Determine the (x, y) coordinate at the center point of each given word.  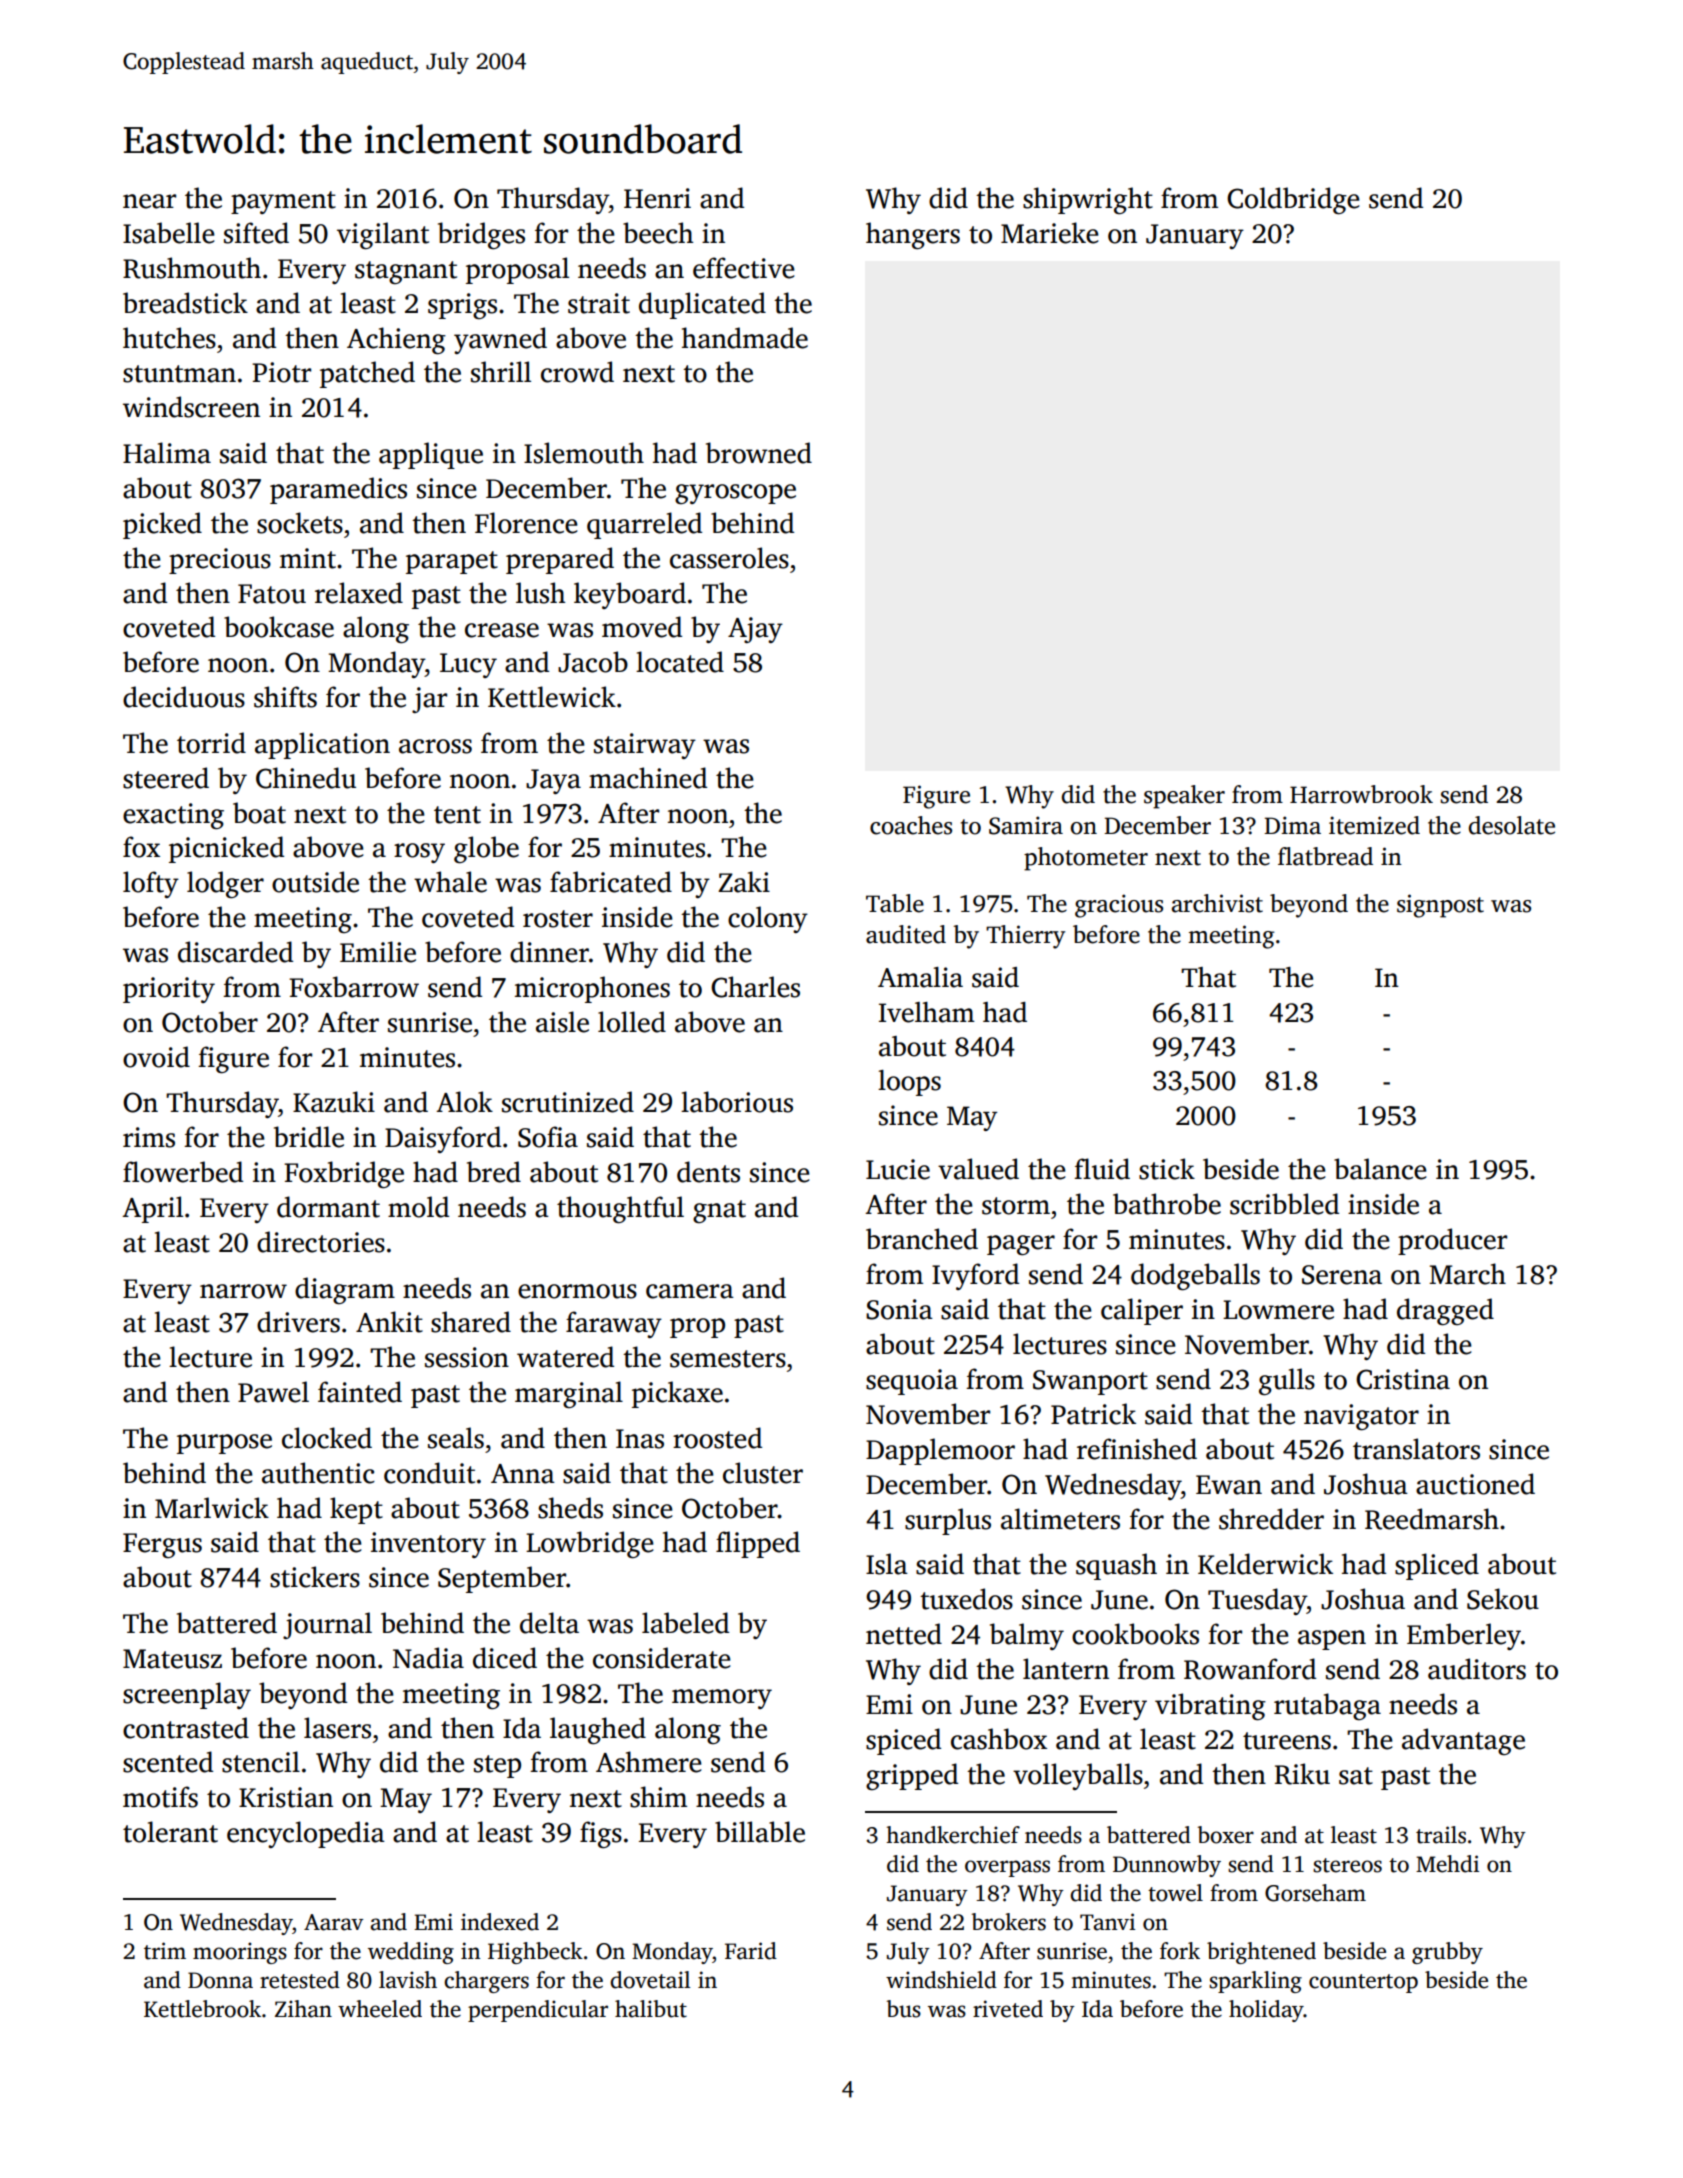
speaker (1184, 797)
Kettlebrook (202, 2009)
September (502, 1579)
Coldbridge (1293, 200)
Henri (657, 198)
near (149, 201)
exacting (173, 816)
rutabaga (1327, 1706)
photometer (1086, 859)
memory (722, 1699)
